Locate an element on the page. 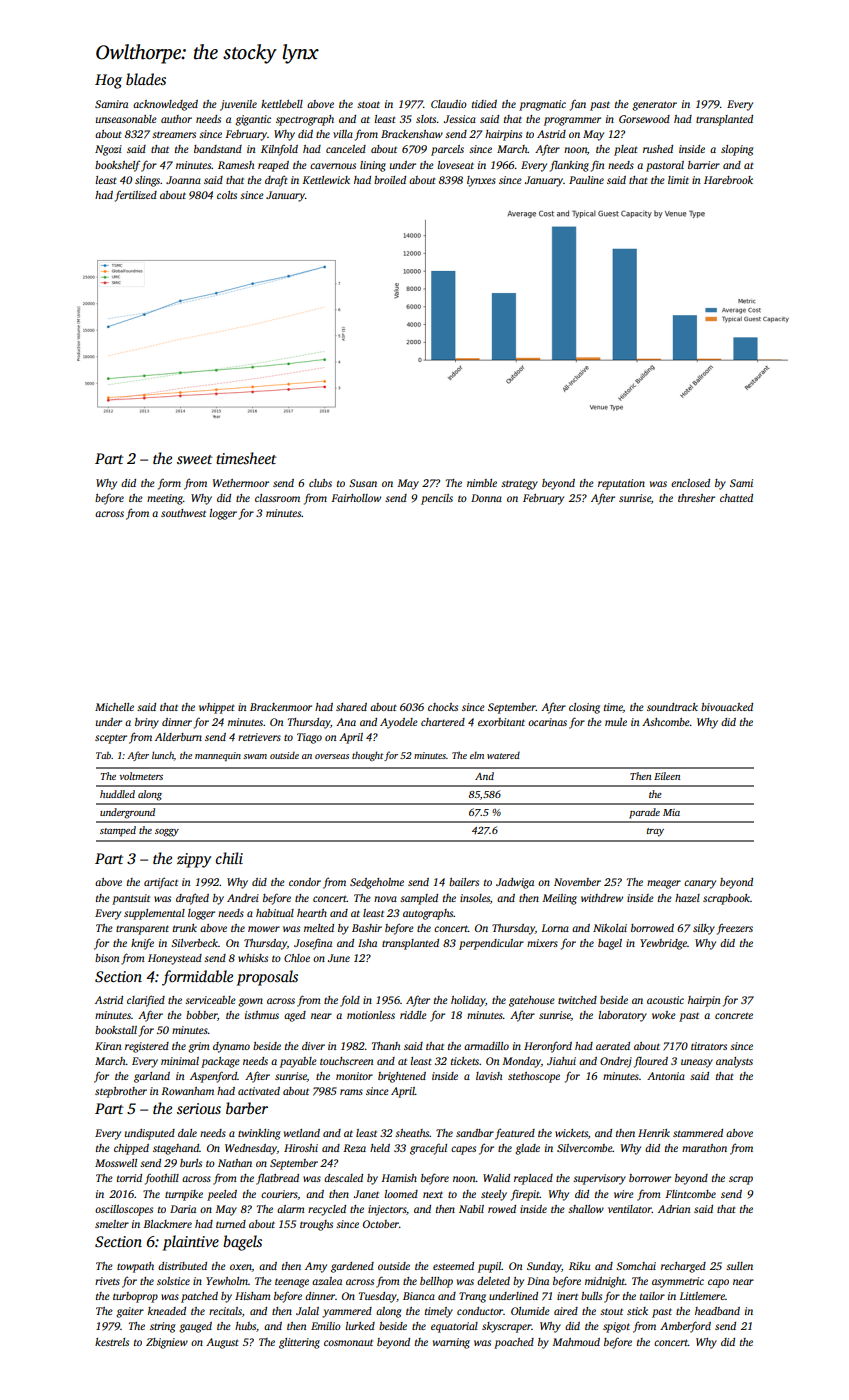  Kettlewick is located at coordinates (326, 180).
